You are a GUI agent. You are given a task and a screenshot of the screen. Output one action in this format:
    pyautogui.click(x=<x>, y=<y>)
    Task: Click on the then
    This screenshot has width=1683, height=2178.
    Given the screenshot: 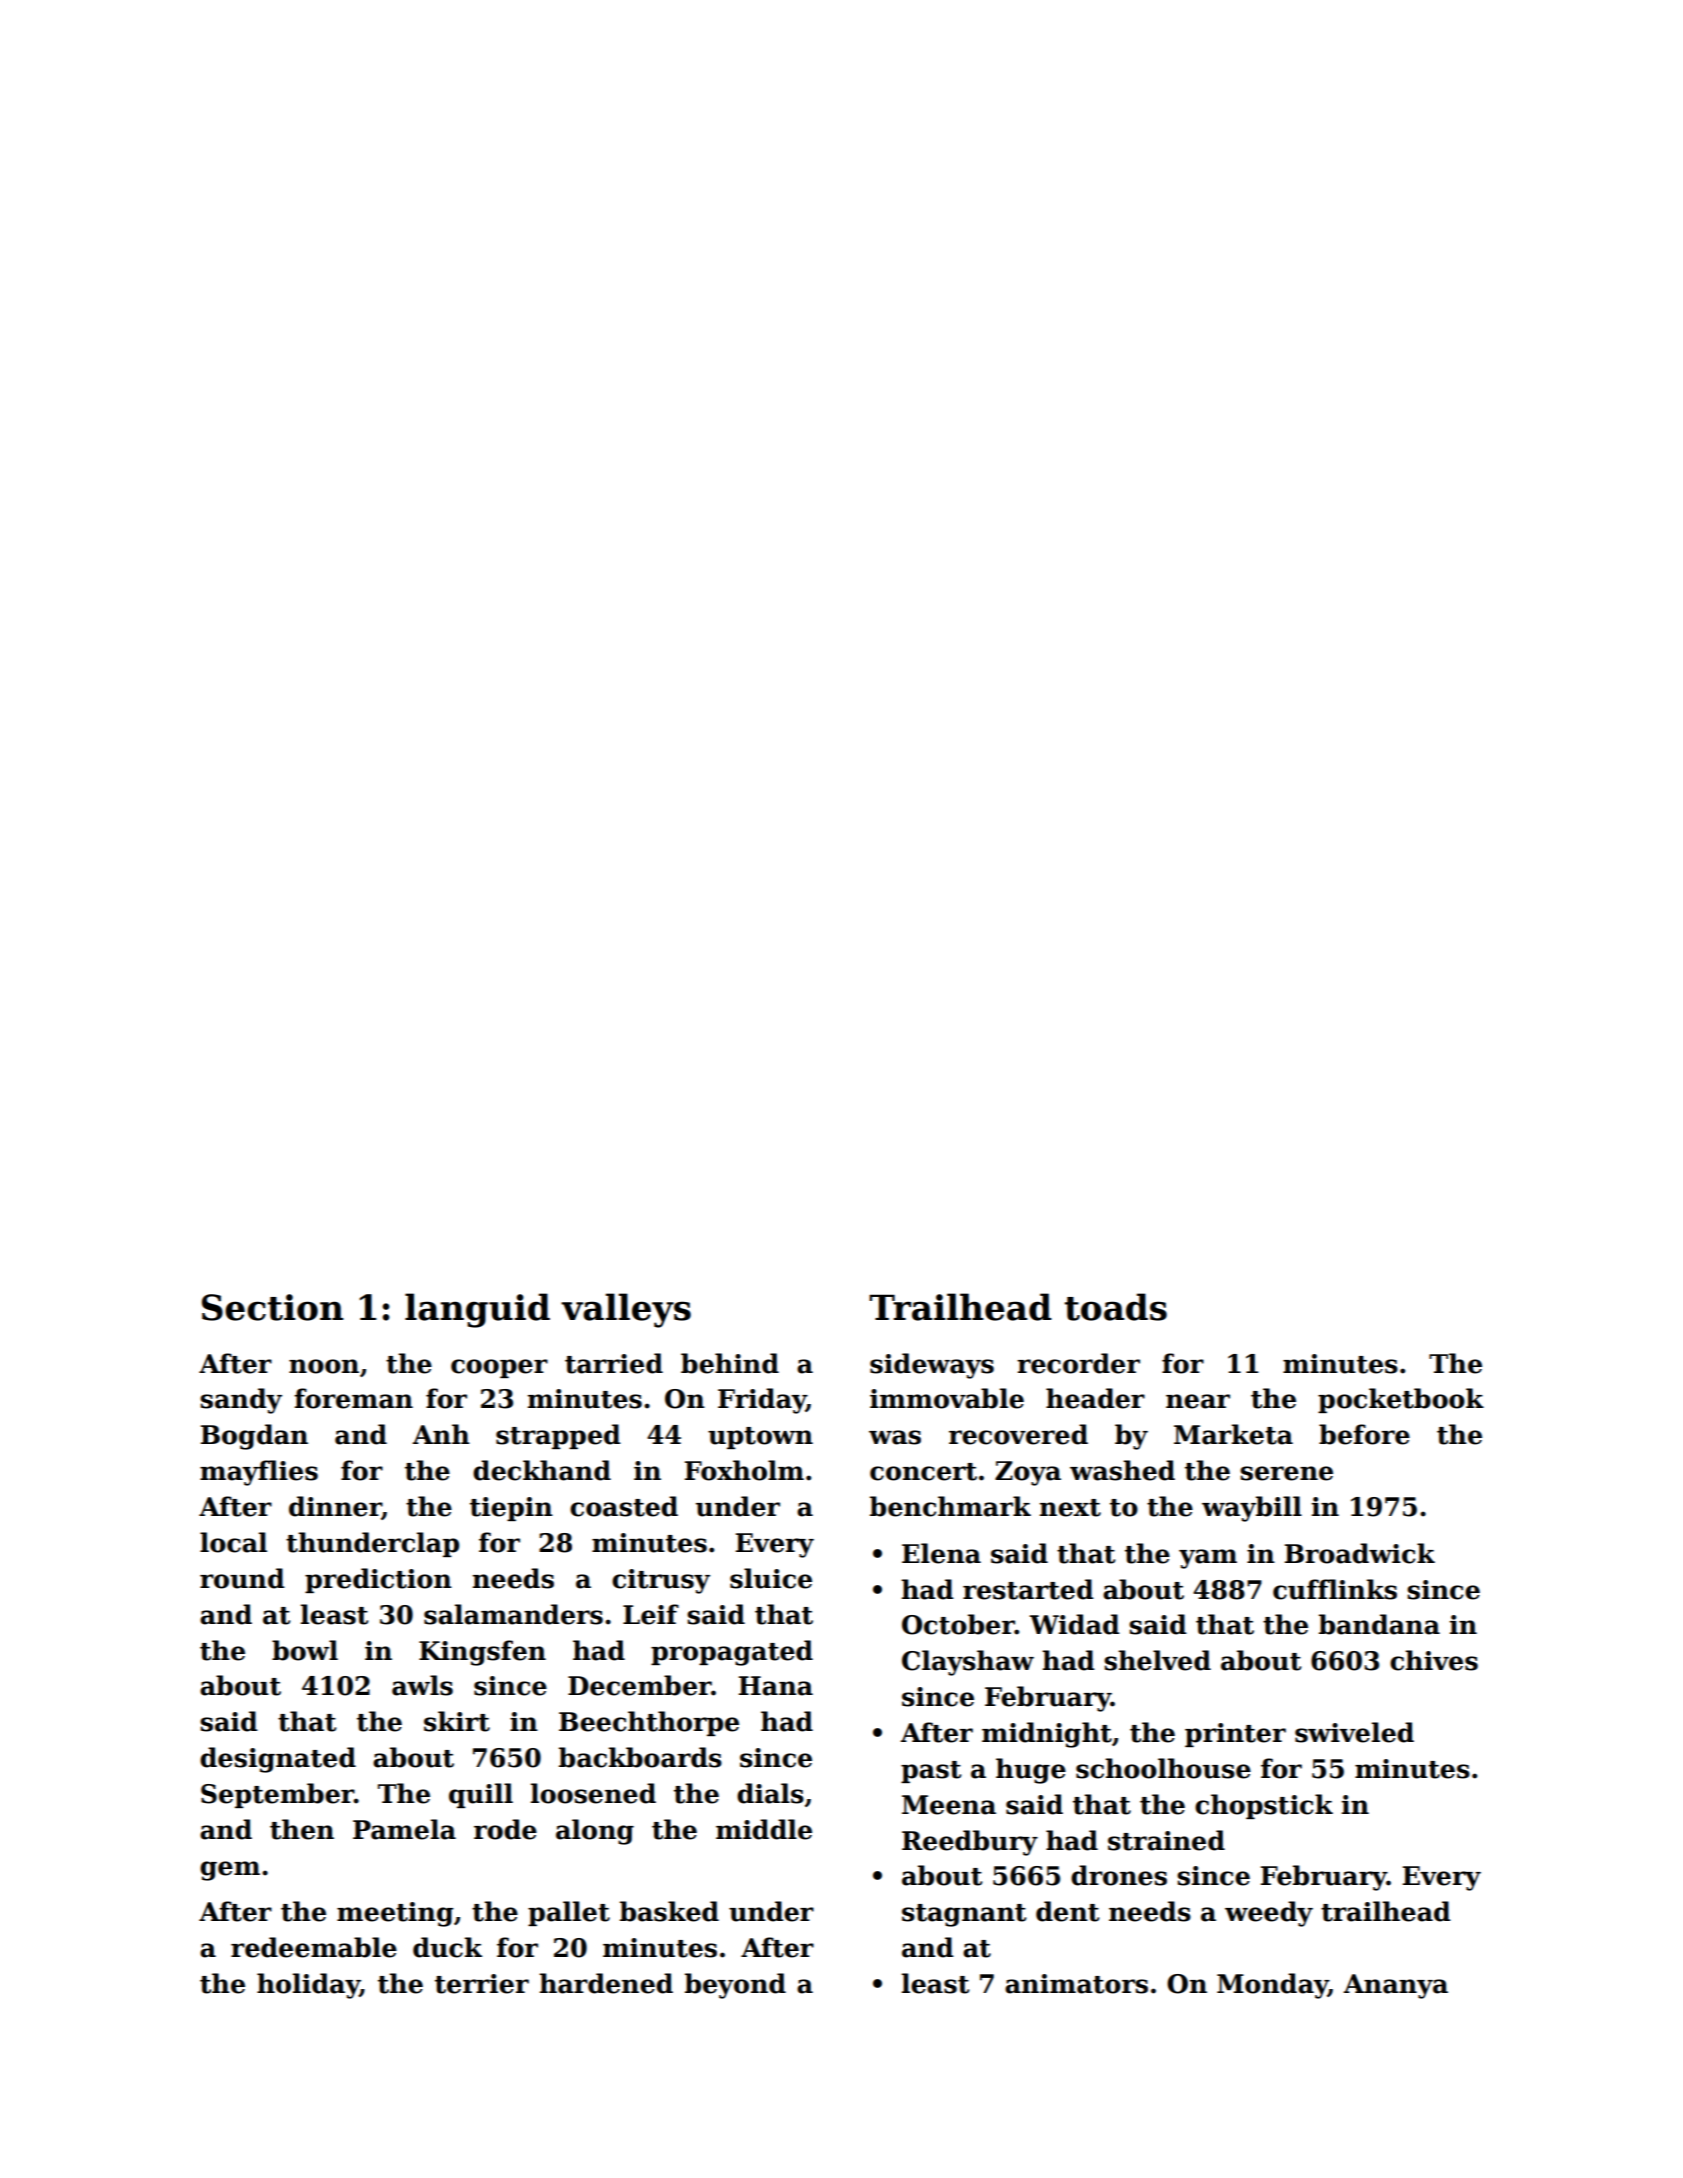 What is the action you would take?
    pyautogui.click(x=302, y=1829)
